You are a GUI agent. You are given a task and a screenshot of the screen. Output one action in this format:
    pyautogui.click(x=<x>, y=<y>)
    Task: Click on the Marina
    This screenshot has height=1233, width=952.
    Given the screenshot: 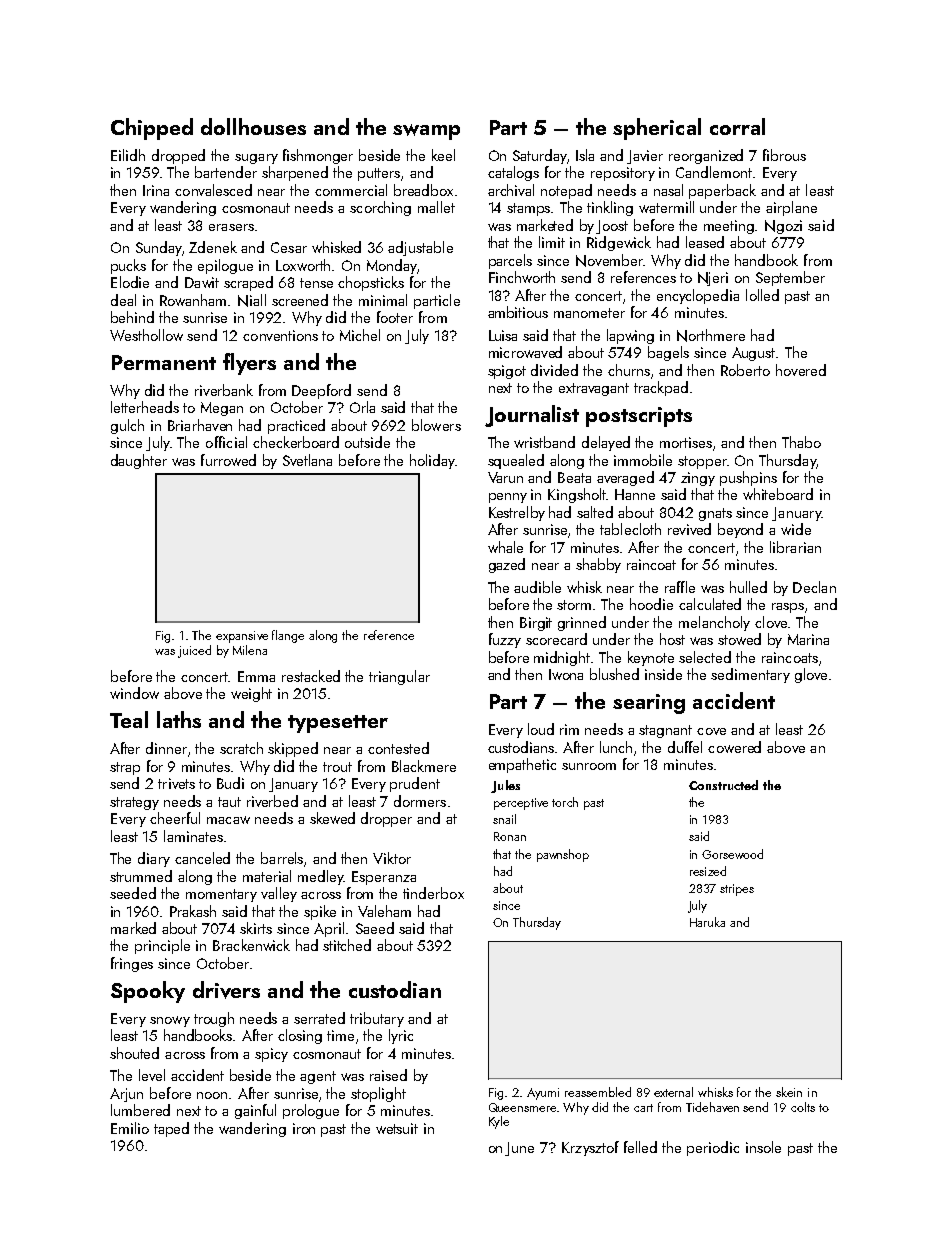 What is the action you would take?
    pyautogui.click(x=808, y=639)
